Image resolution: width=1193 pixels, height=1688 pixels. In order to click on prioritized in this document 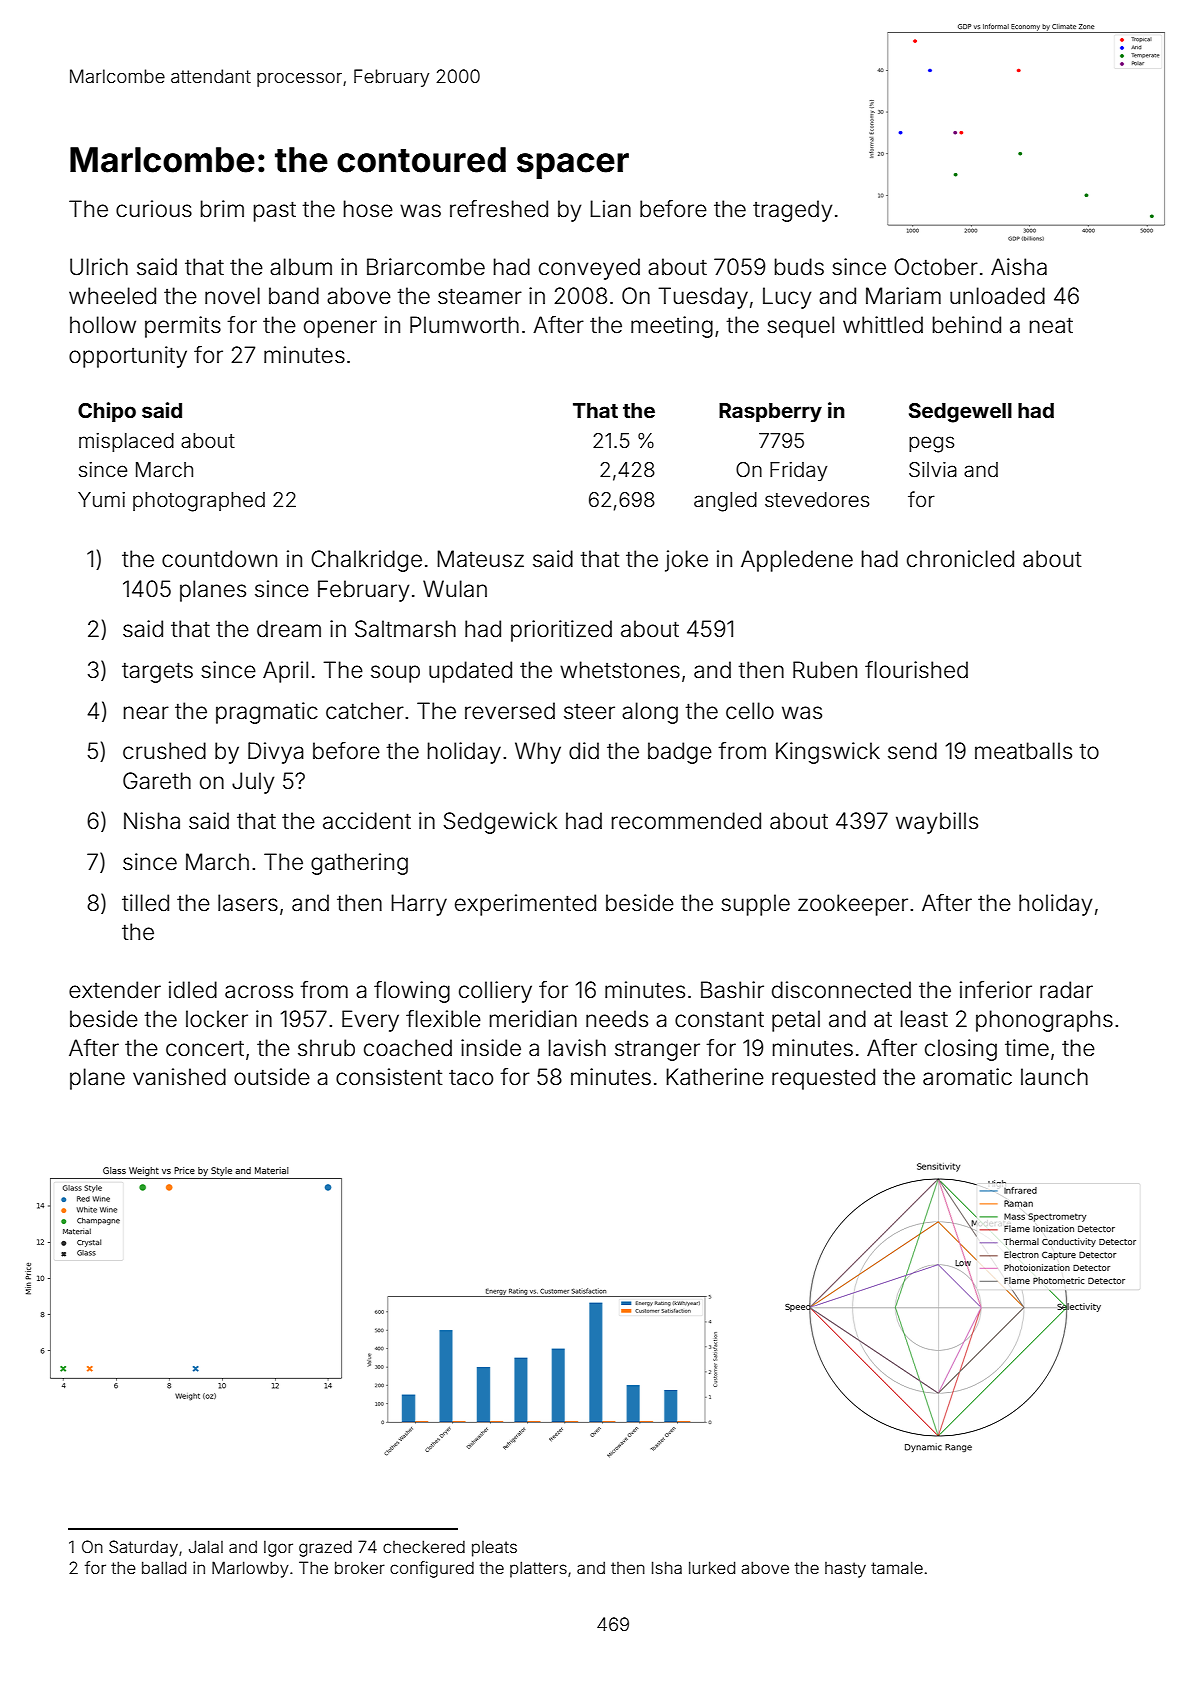, I will do `click(561, 631)`.
